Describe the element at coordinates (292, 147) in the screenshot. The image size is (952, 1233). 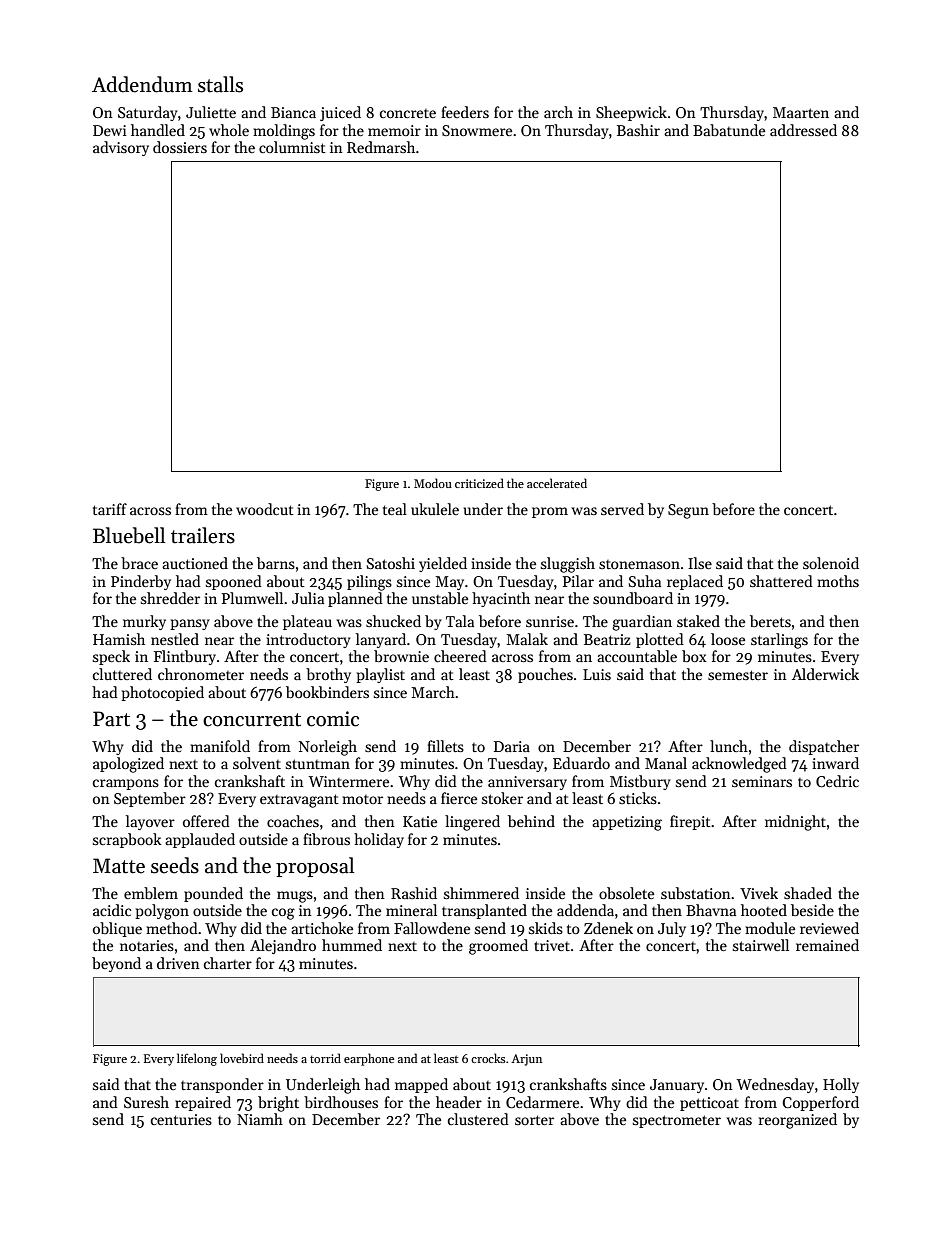
I see `columnist` at that location.
